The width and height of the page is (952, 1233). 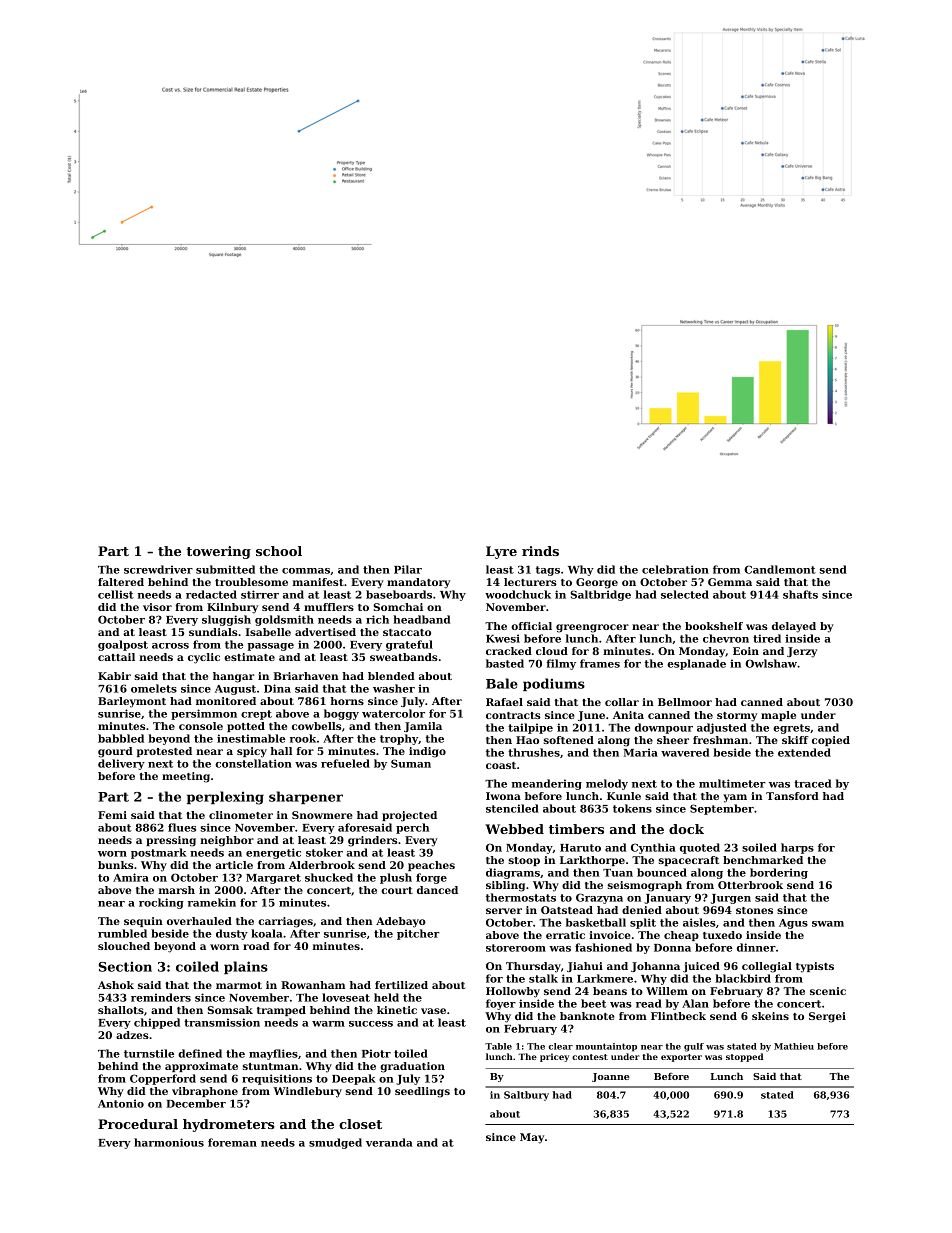 What do you see at coordinates (501, 552) in the page?
I see `Lyre` at bounding box center [501, 552].
